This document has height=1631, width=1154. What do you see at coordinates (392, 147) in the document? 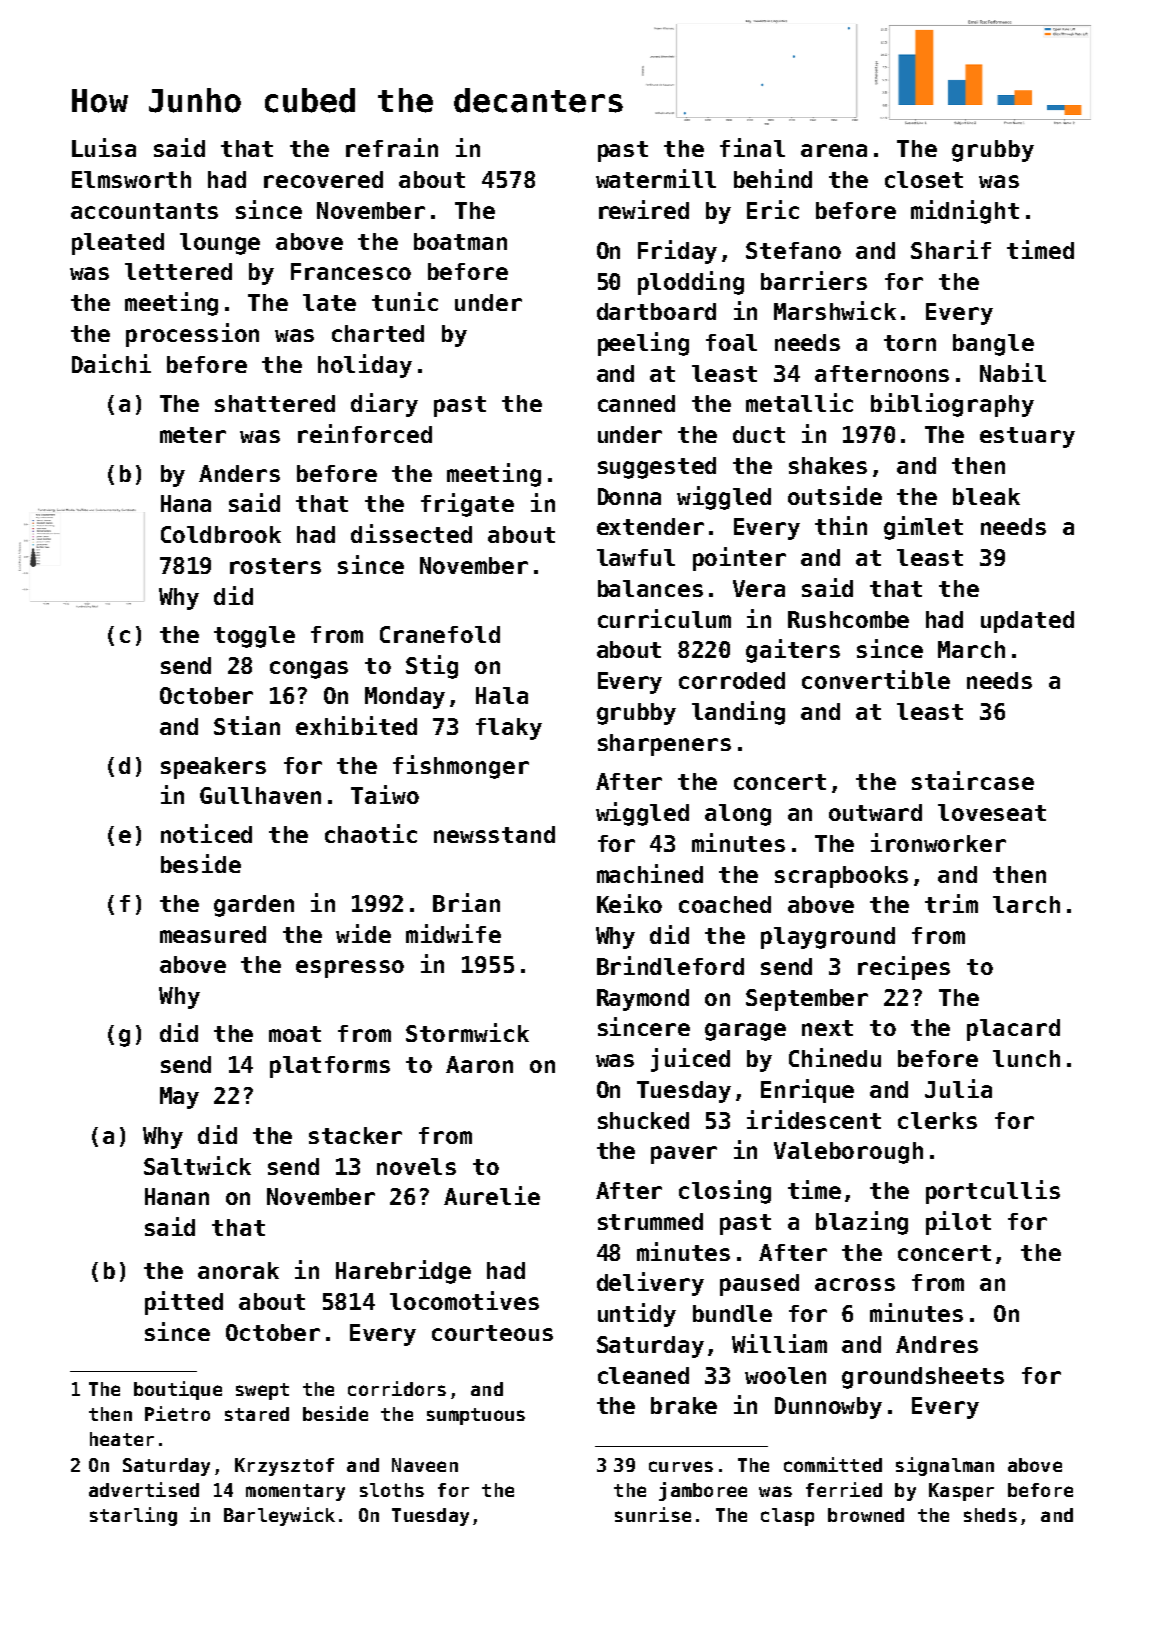
I see `refrain` at bounding box center [392, 147].
